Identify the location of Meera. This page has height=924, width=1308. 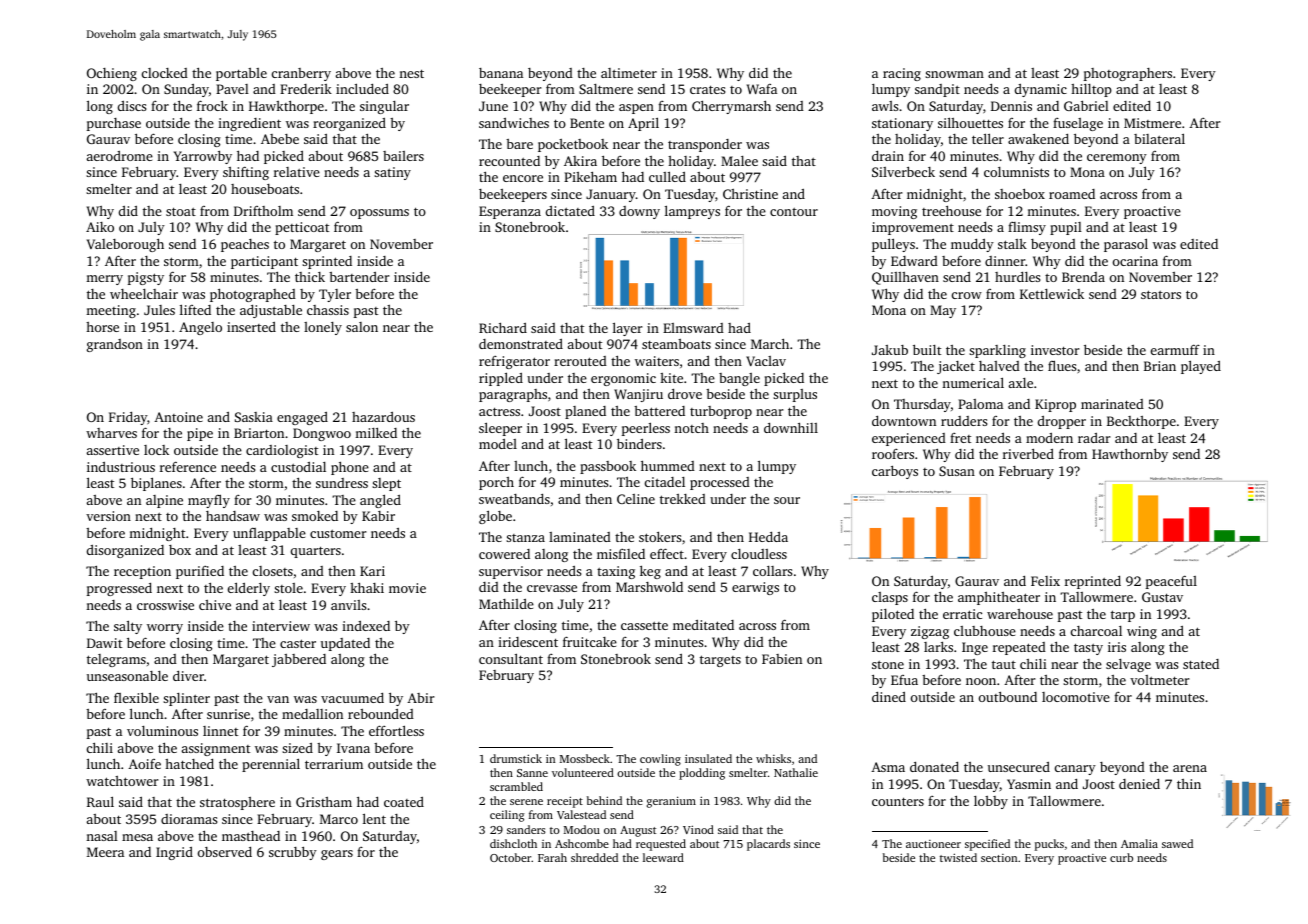
(105, 852).
